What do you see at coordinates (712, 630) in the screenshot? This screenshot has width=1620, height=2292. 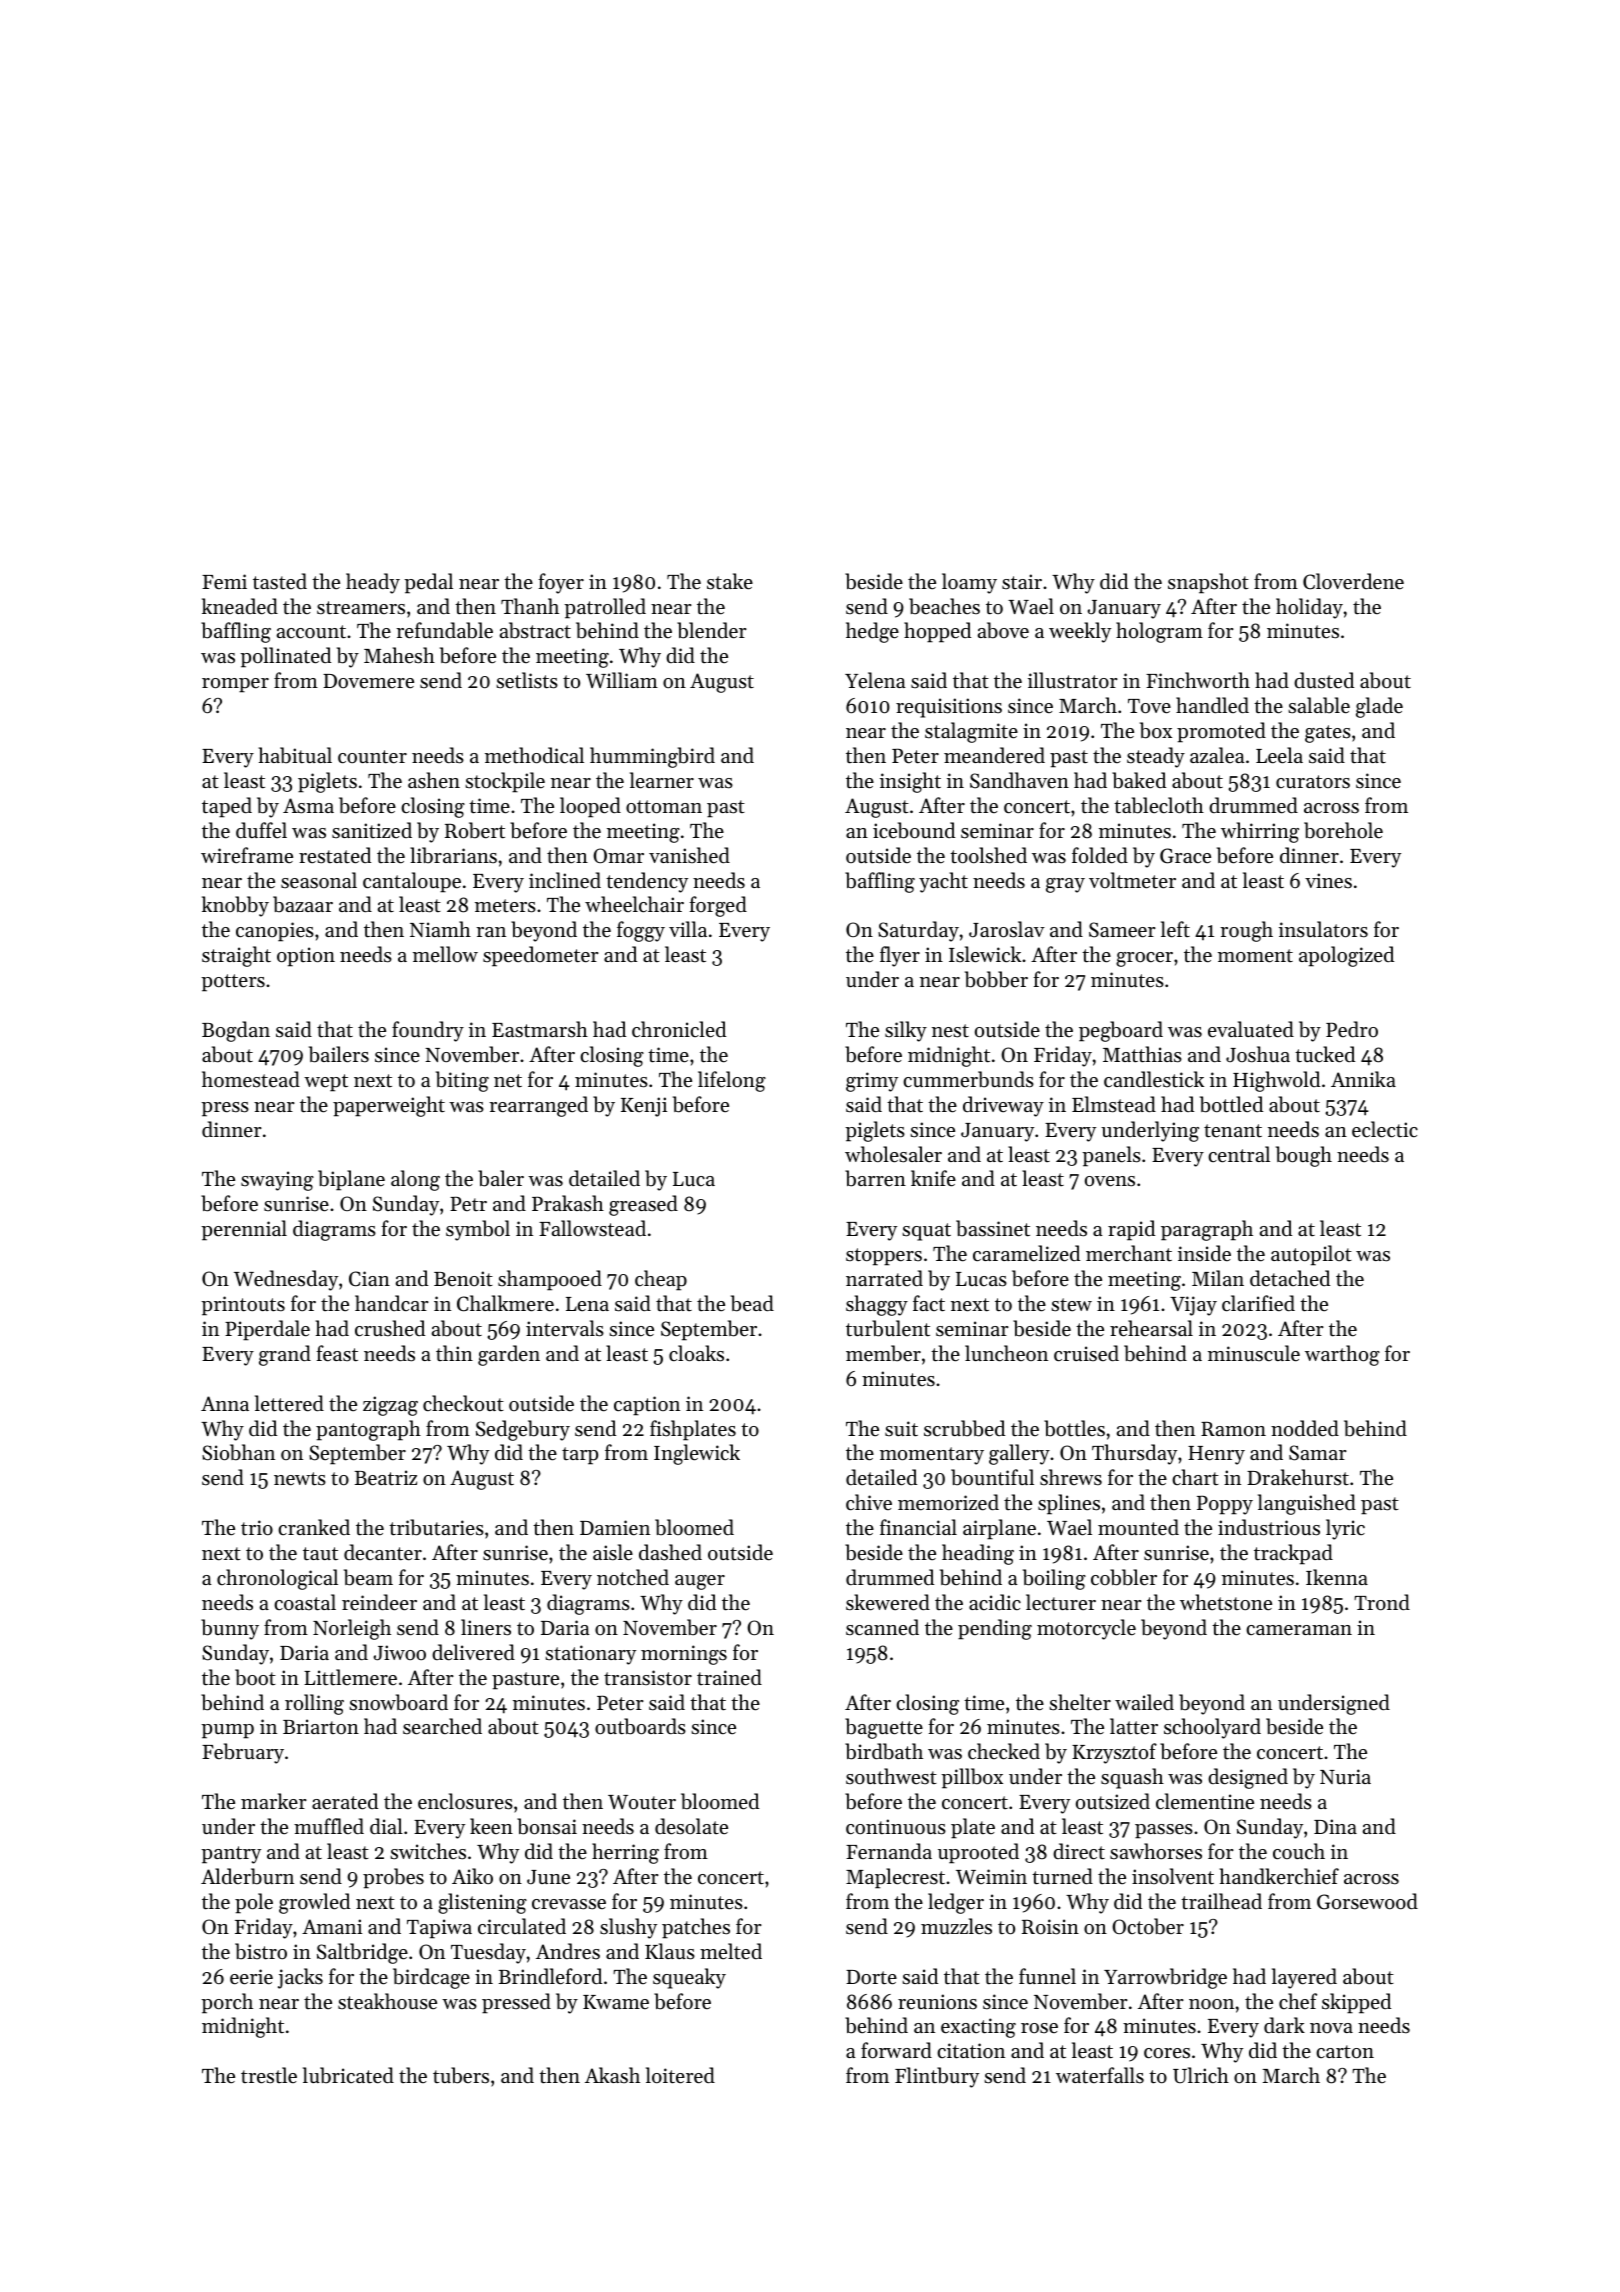 I see `blender` at bounding box center [712, 630].
